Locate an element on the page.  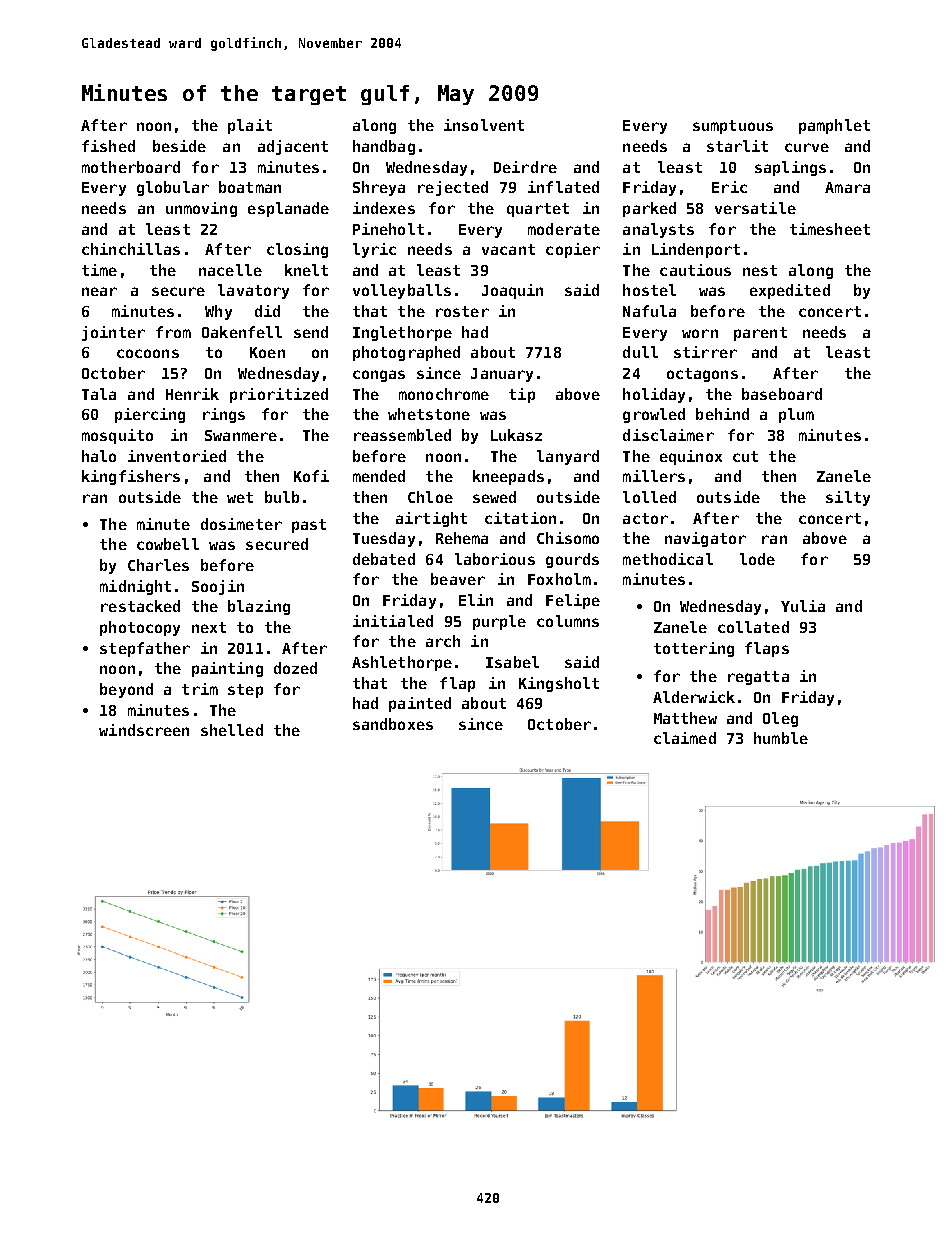
handbag is located at coordinates (384, 147).
